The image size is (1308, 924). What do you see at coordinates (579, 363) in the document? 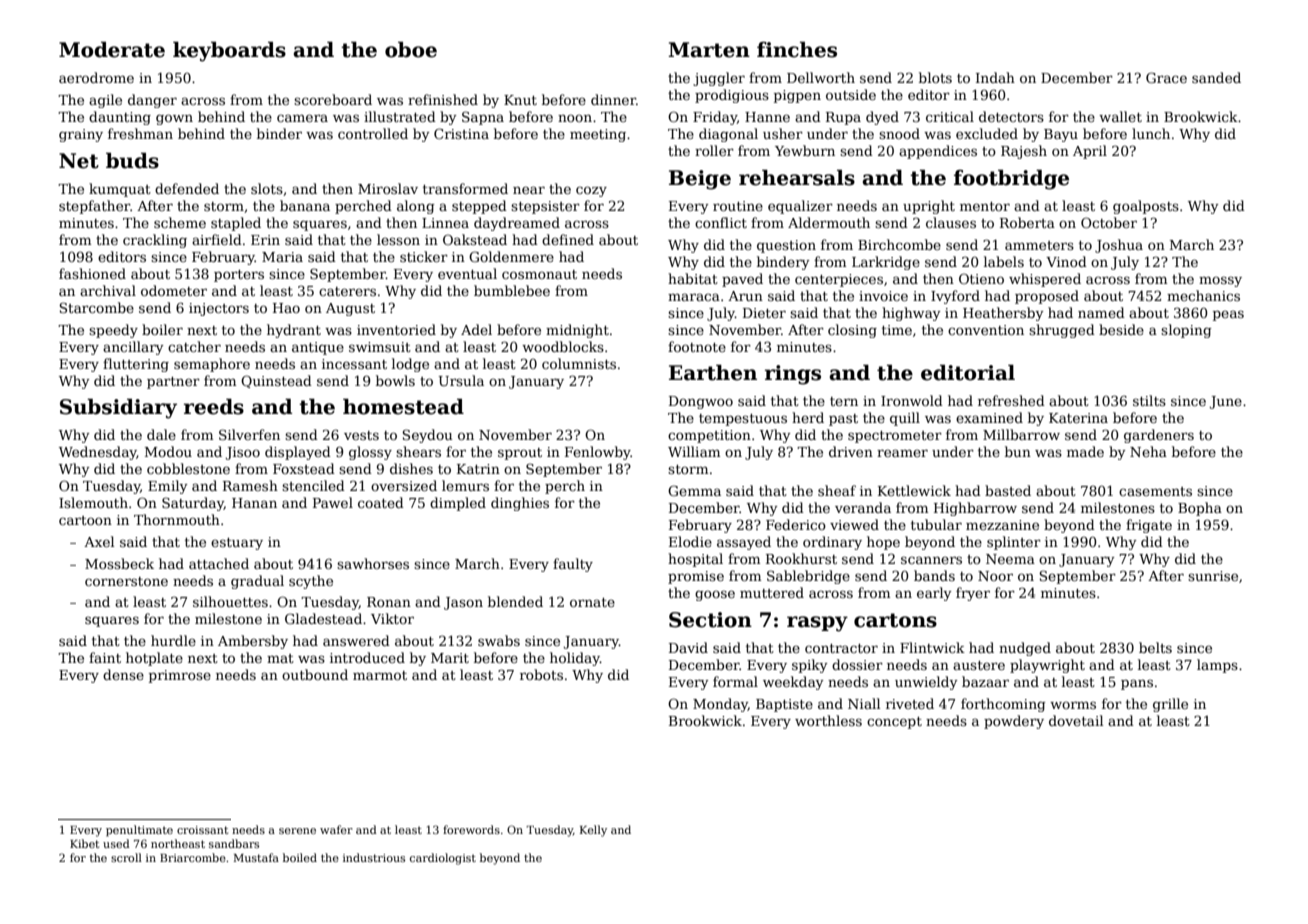
I see `columnists` at bounding box center [579, 363].
